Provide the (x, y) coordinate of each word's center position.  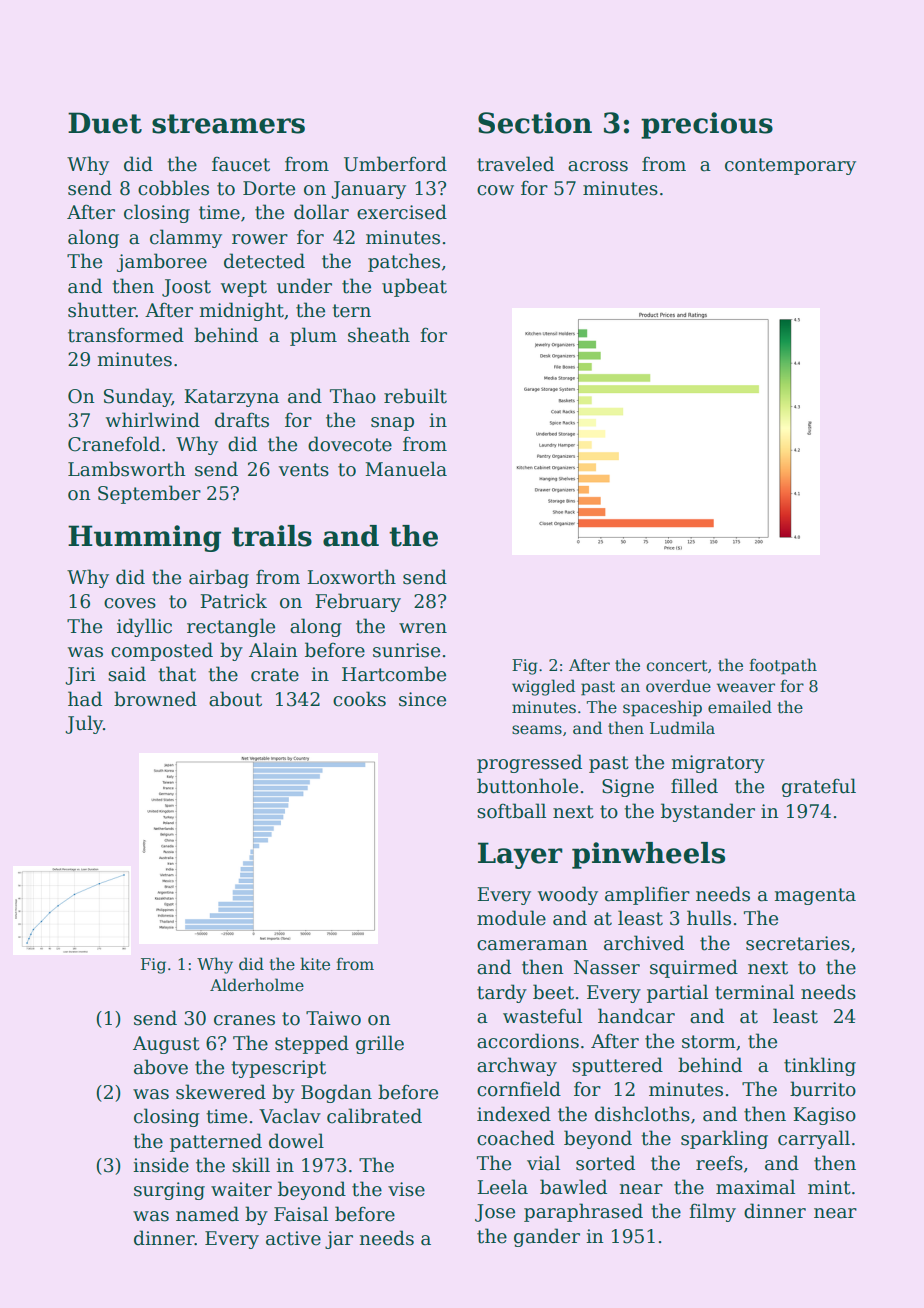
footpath (783, 666)
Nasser (607, 967)
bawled (573, 1187)
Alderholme (257, 985)
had (85, 699)
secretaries (798, 943)
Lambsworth (127, 469)
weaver (746, 687)
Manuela (406, 469)
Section (535, 123)
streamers (228, 124)
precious (707, 125)
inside (161, 1165)
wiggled (543, 687)
